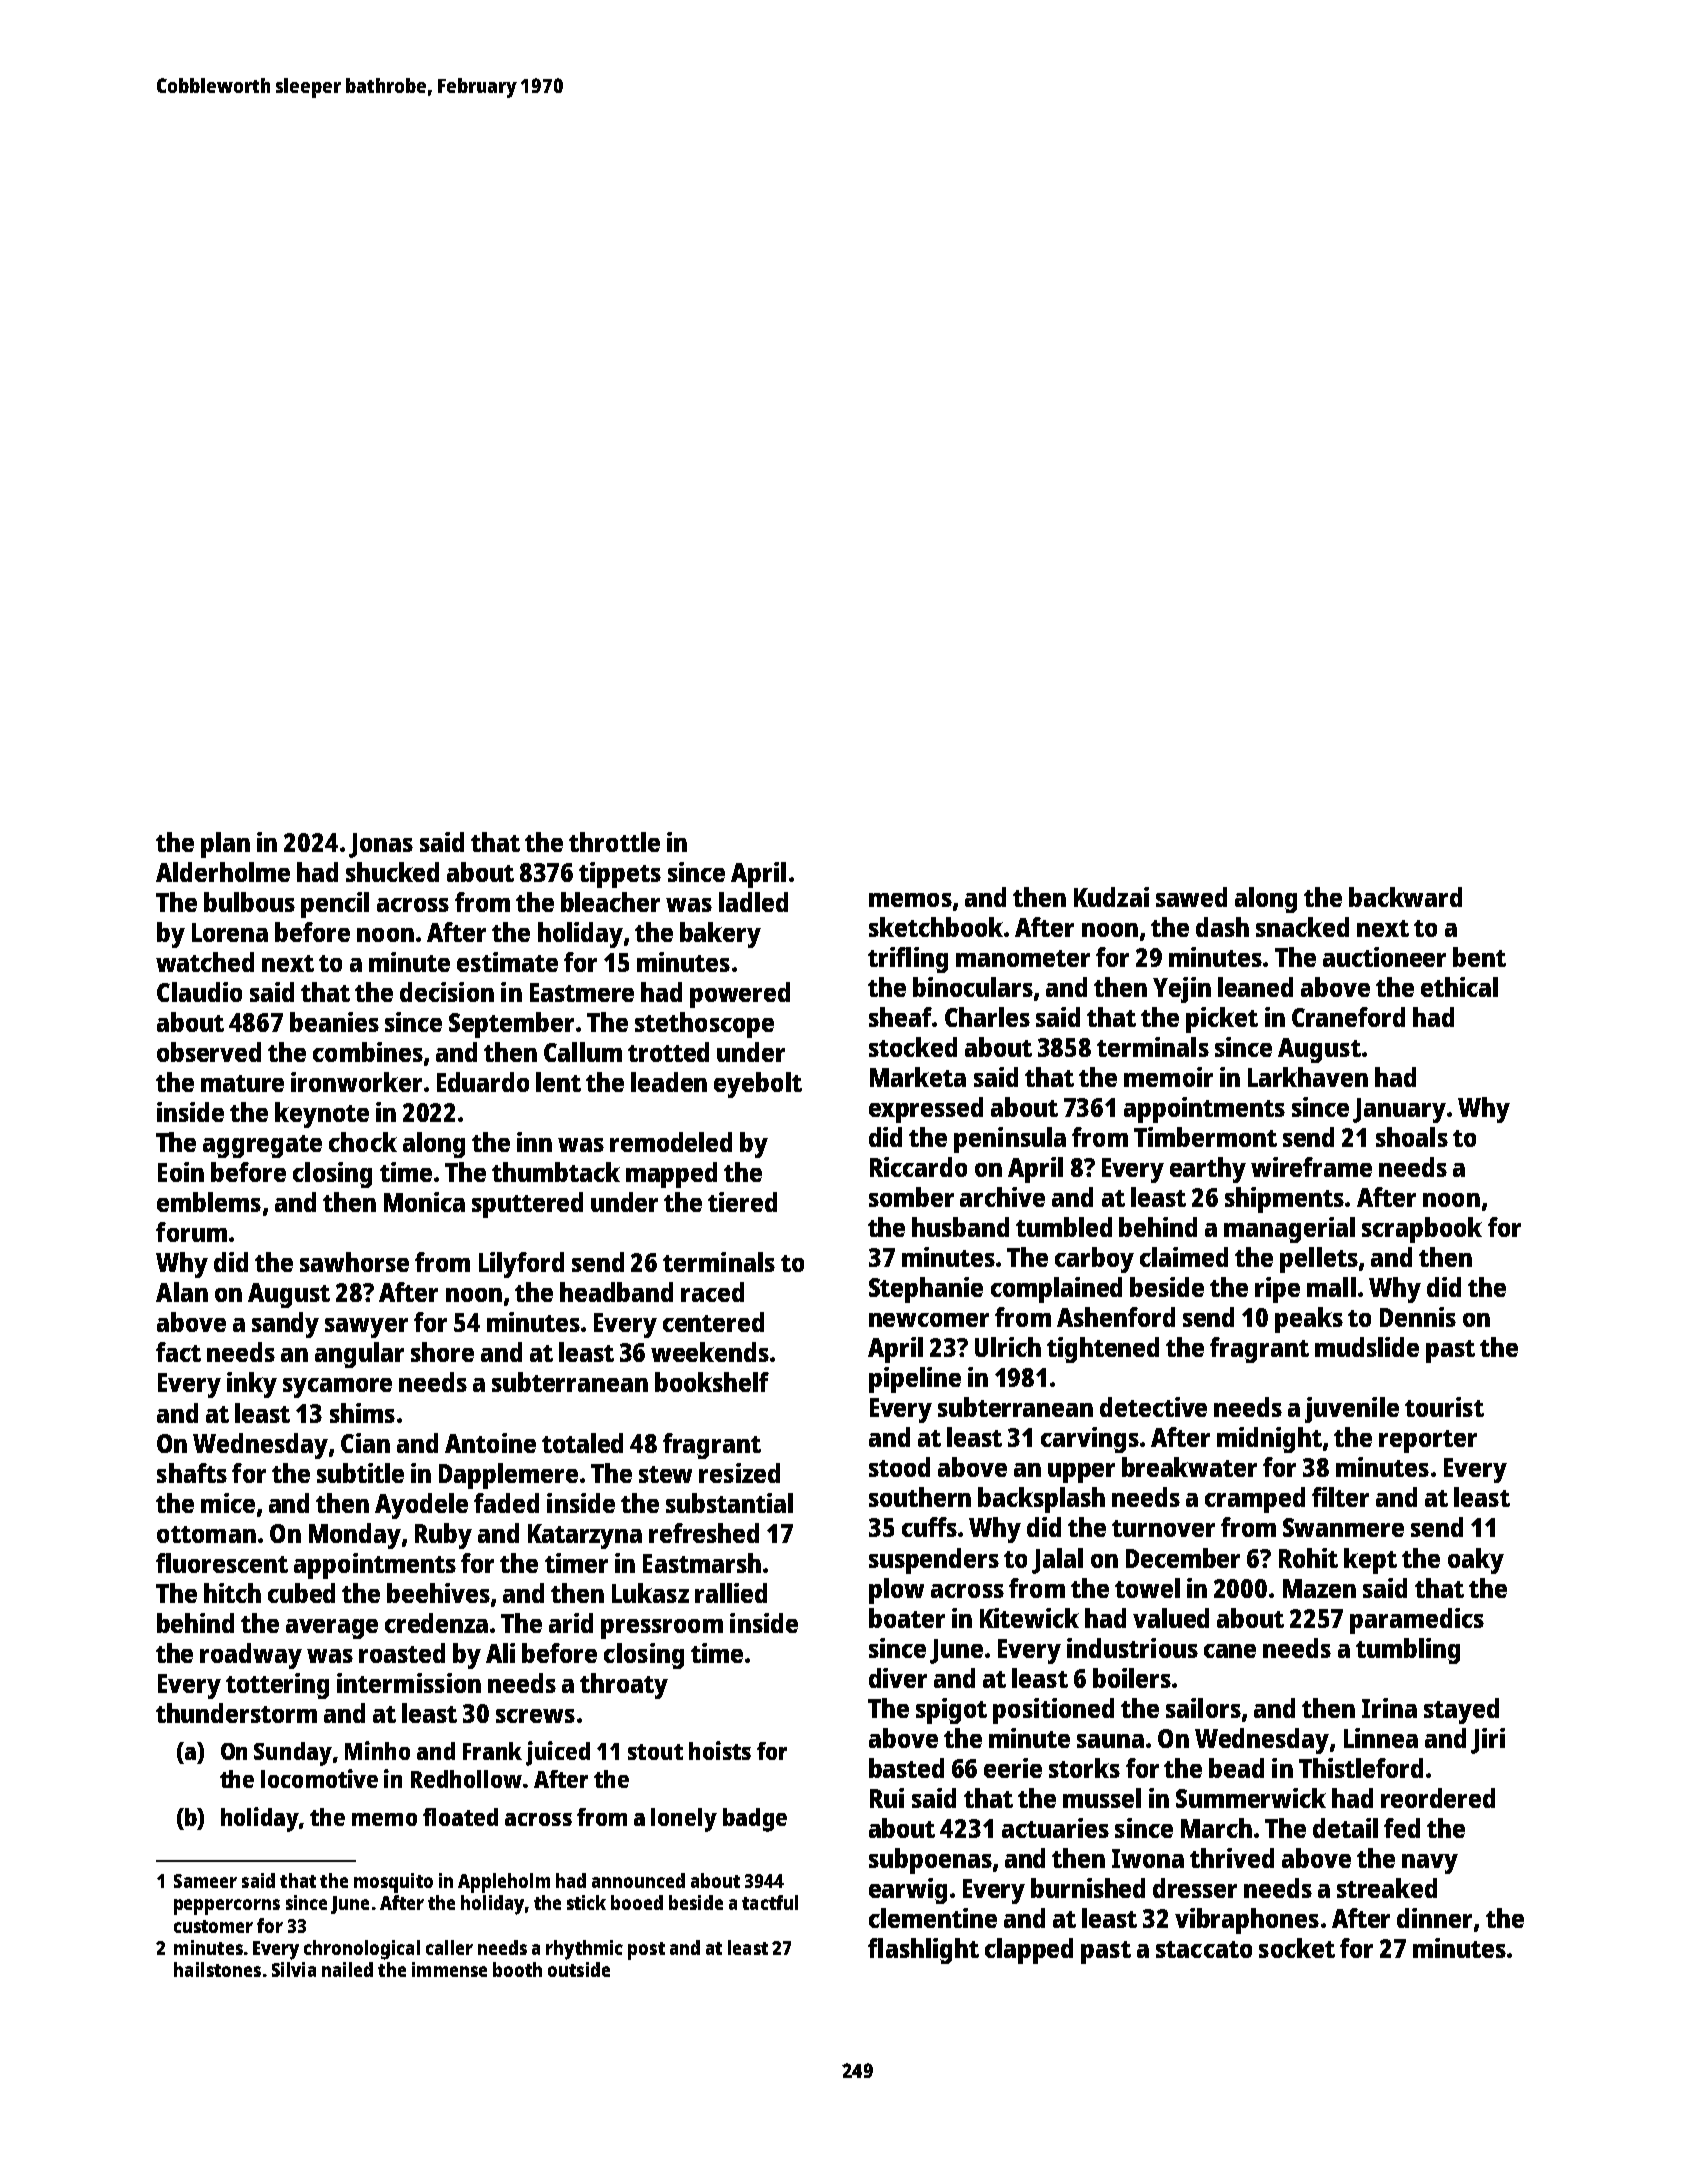  What do you see at coordinates (915, 1380) in the document?
I see `pipeline` at bounding box center [915, 1380].
